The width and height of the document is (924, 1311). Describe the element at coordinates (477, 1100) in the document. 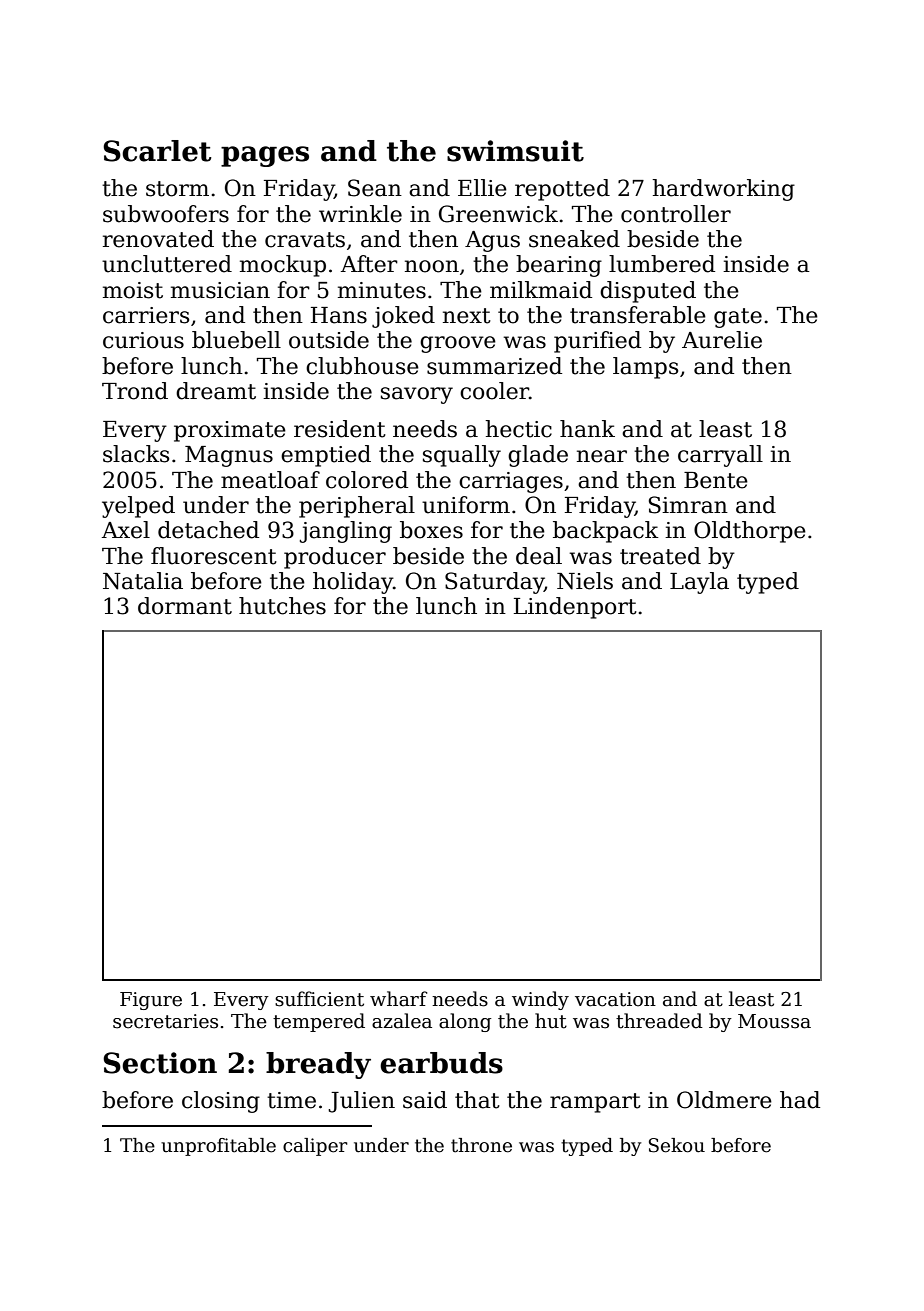

I see `that` at that location.
